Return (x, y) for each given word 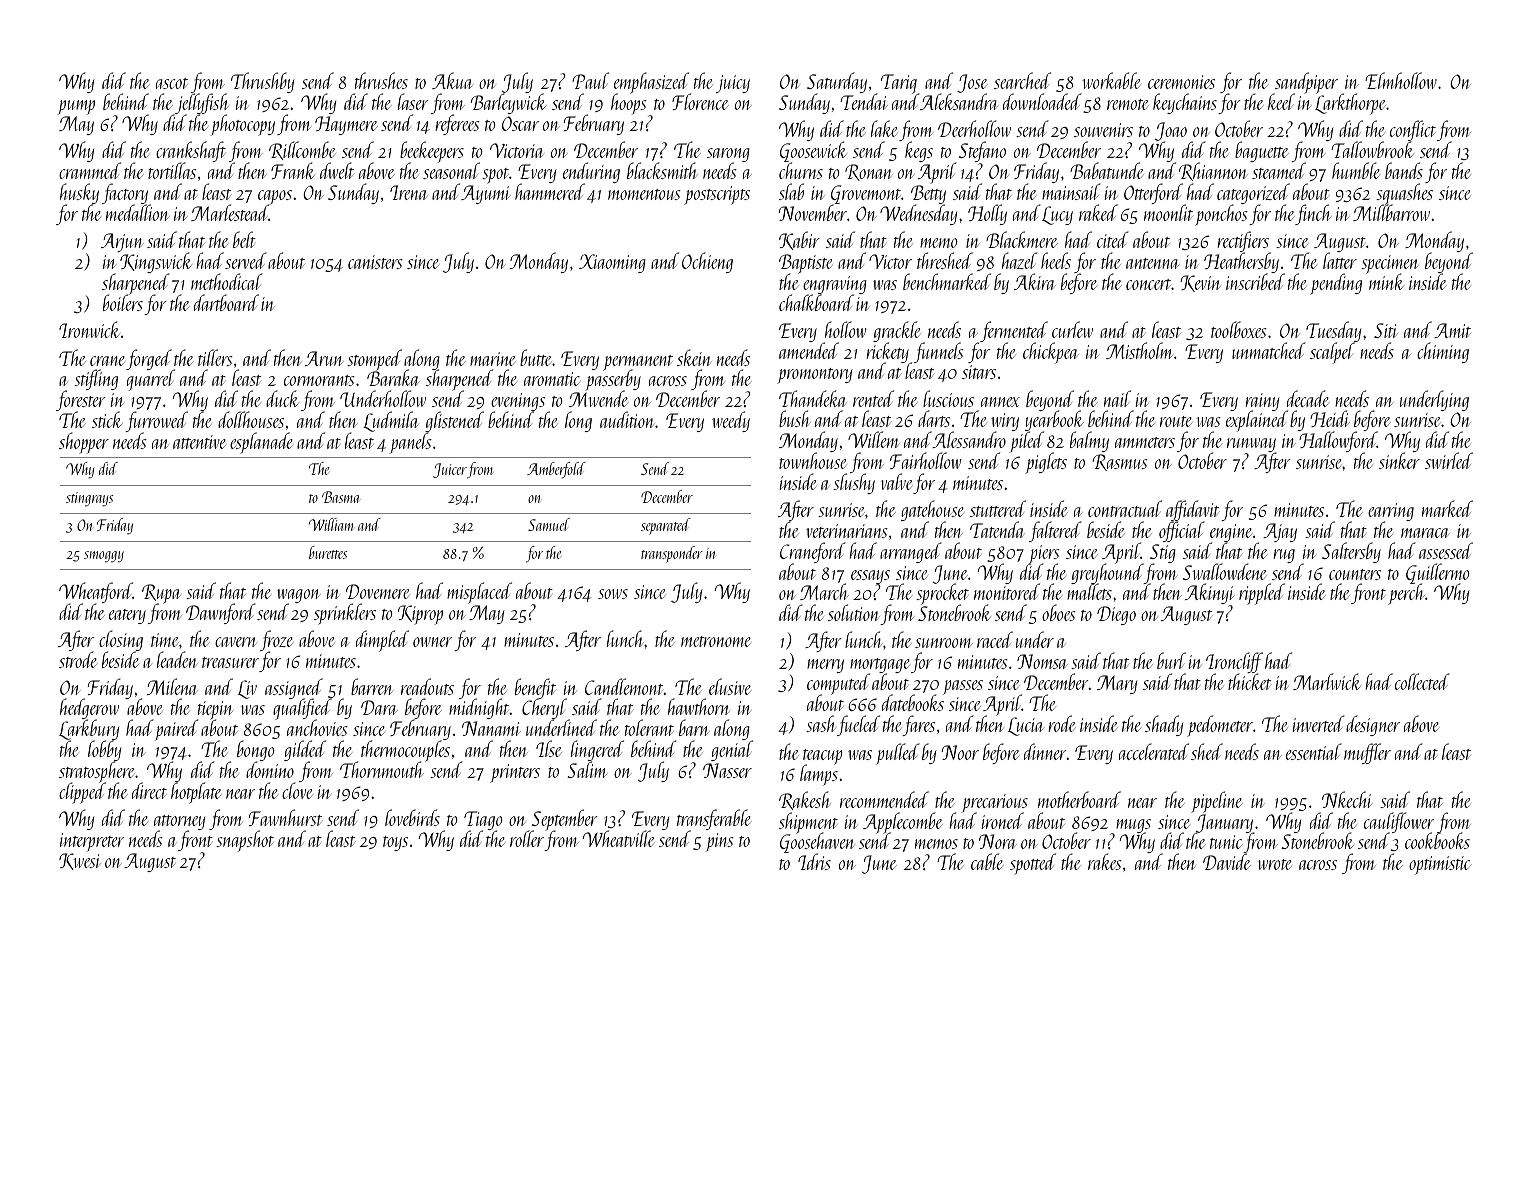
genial (732, 751)
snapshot (245, 841)
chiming (1443, 352)
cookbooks (1437, 841)
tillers (215, 357)
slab (791, 191)
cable (987, 861)
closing (121, 640)
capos (275, 197)
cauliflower (1399, 822)
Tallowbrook (1372, 150)
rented (873, 398)
